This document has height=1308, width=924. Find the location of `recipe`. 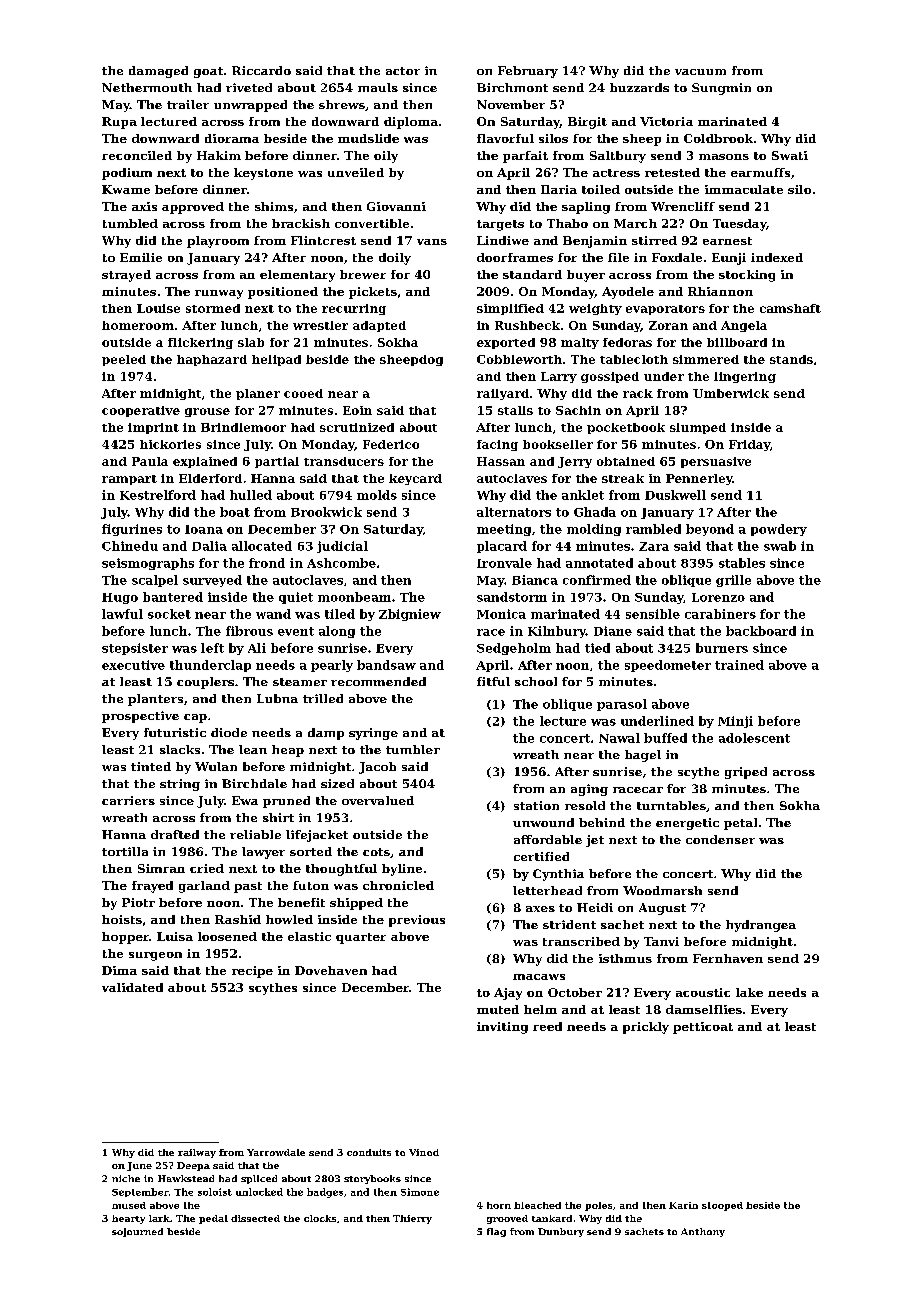

recipe is located at coordinates (252, 972).
